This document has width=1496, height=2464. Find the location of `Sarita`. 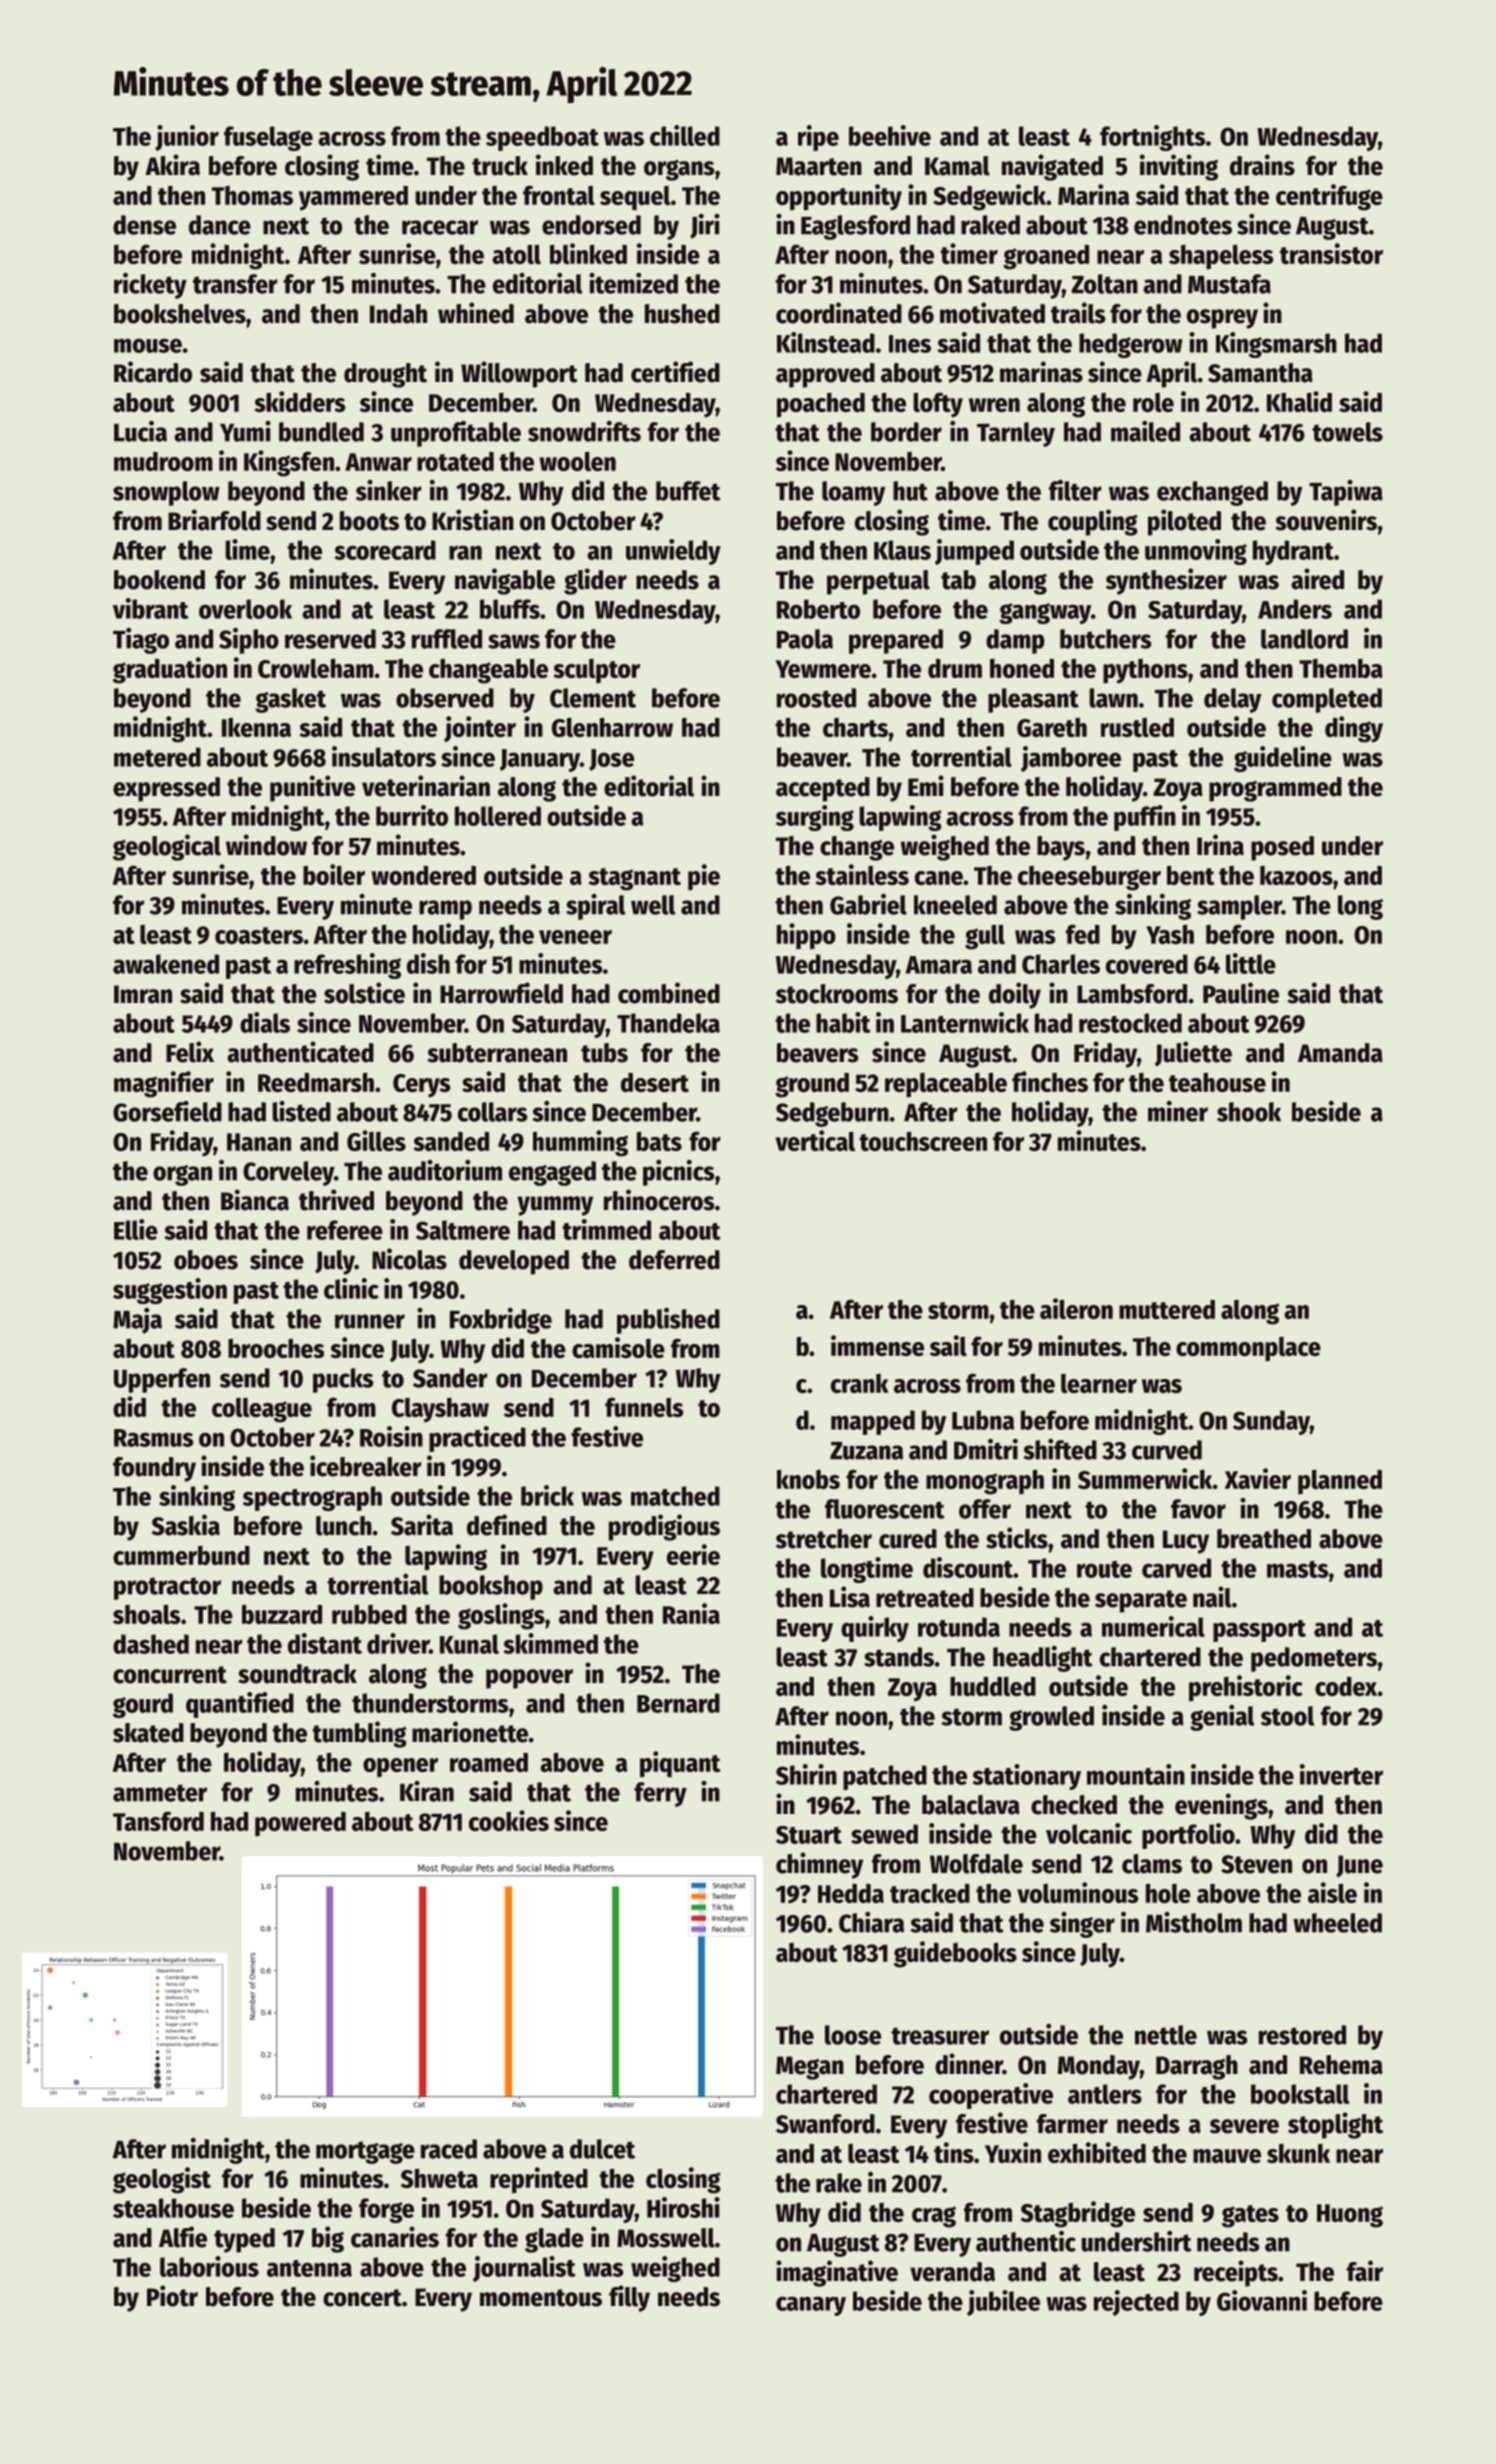

Sarita is located at coordinates (422, 1525).
